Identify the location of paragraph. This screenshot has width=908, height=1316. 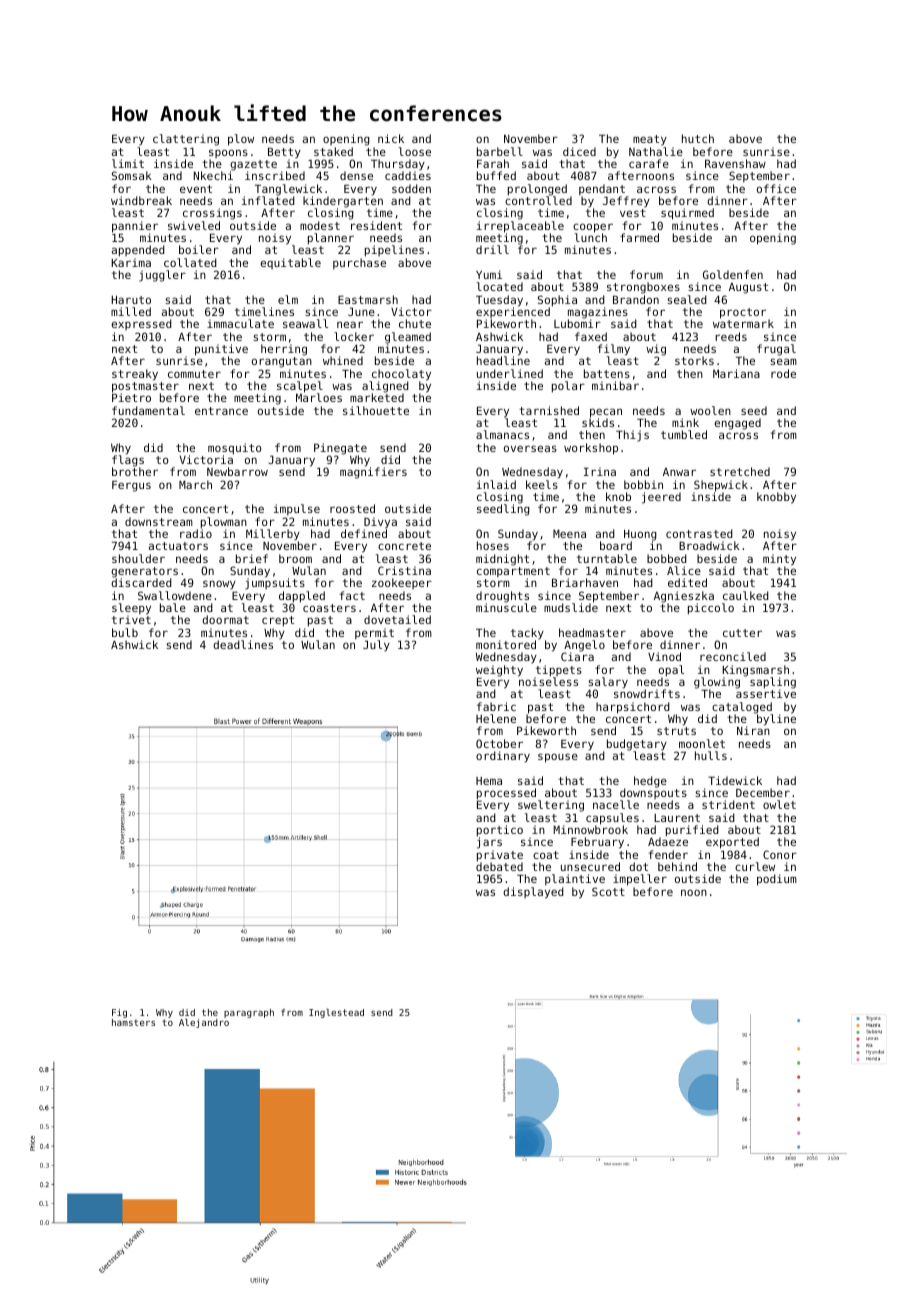
(249, 1013).
